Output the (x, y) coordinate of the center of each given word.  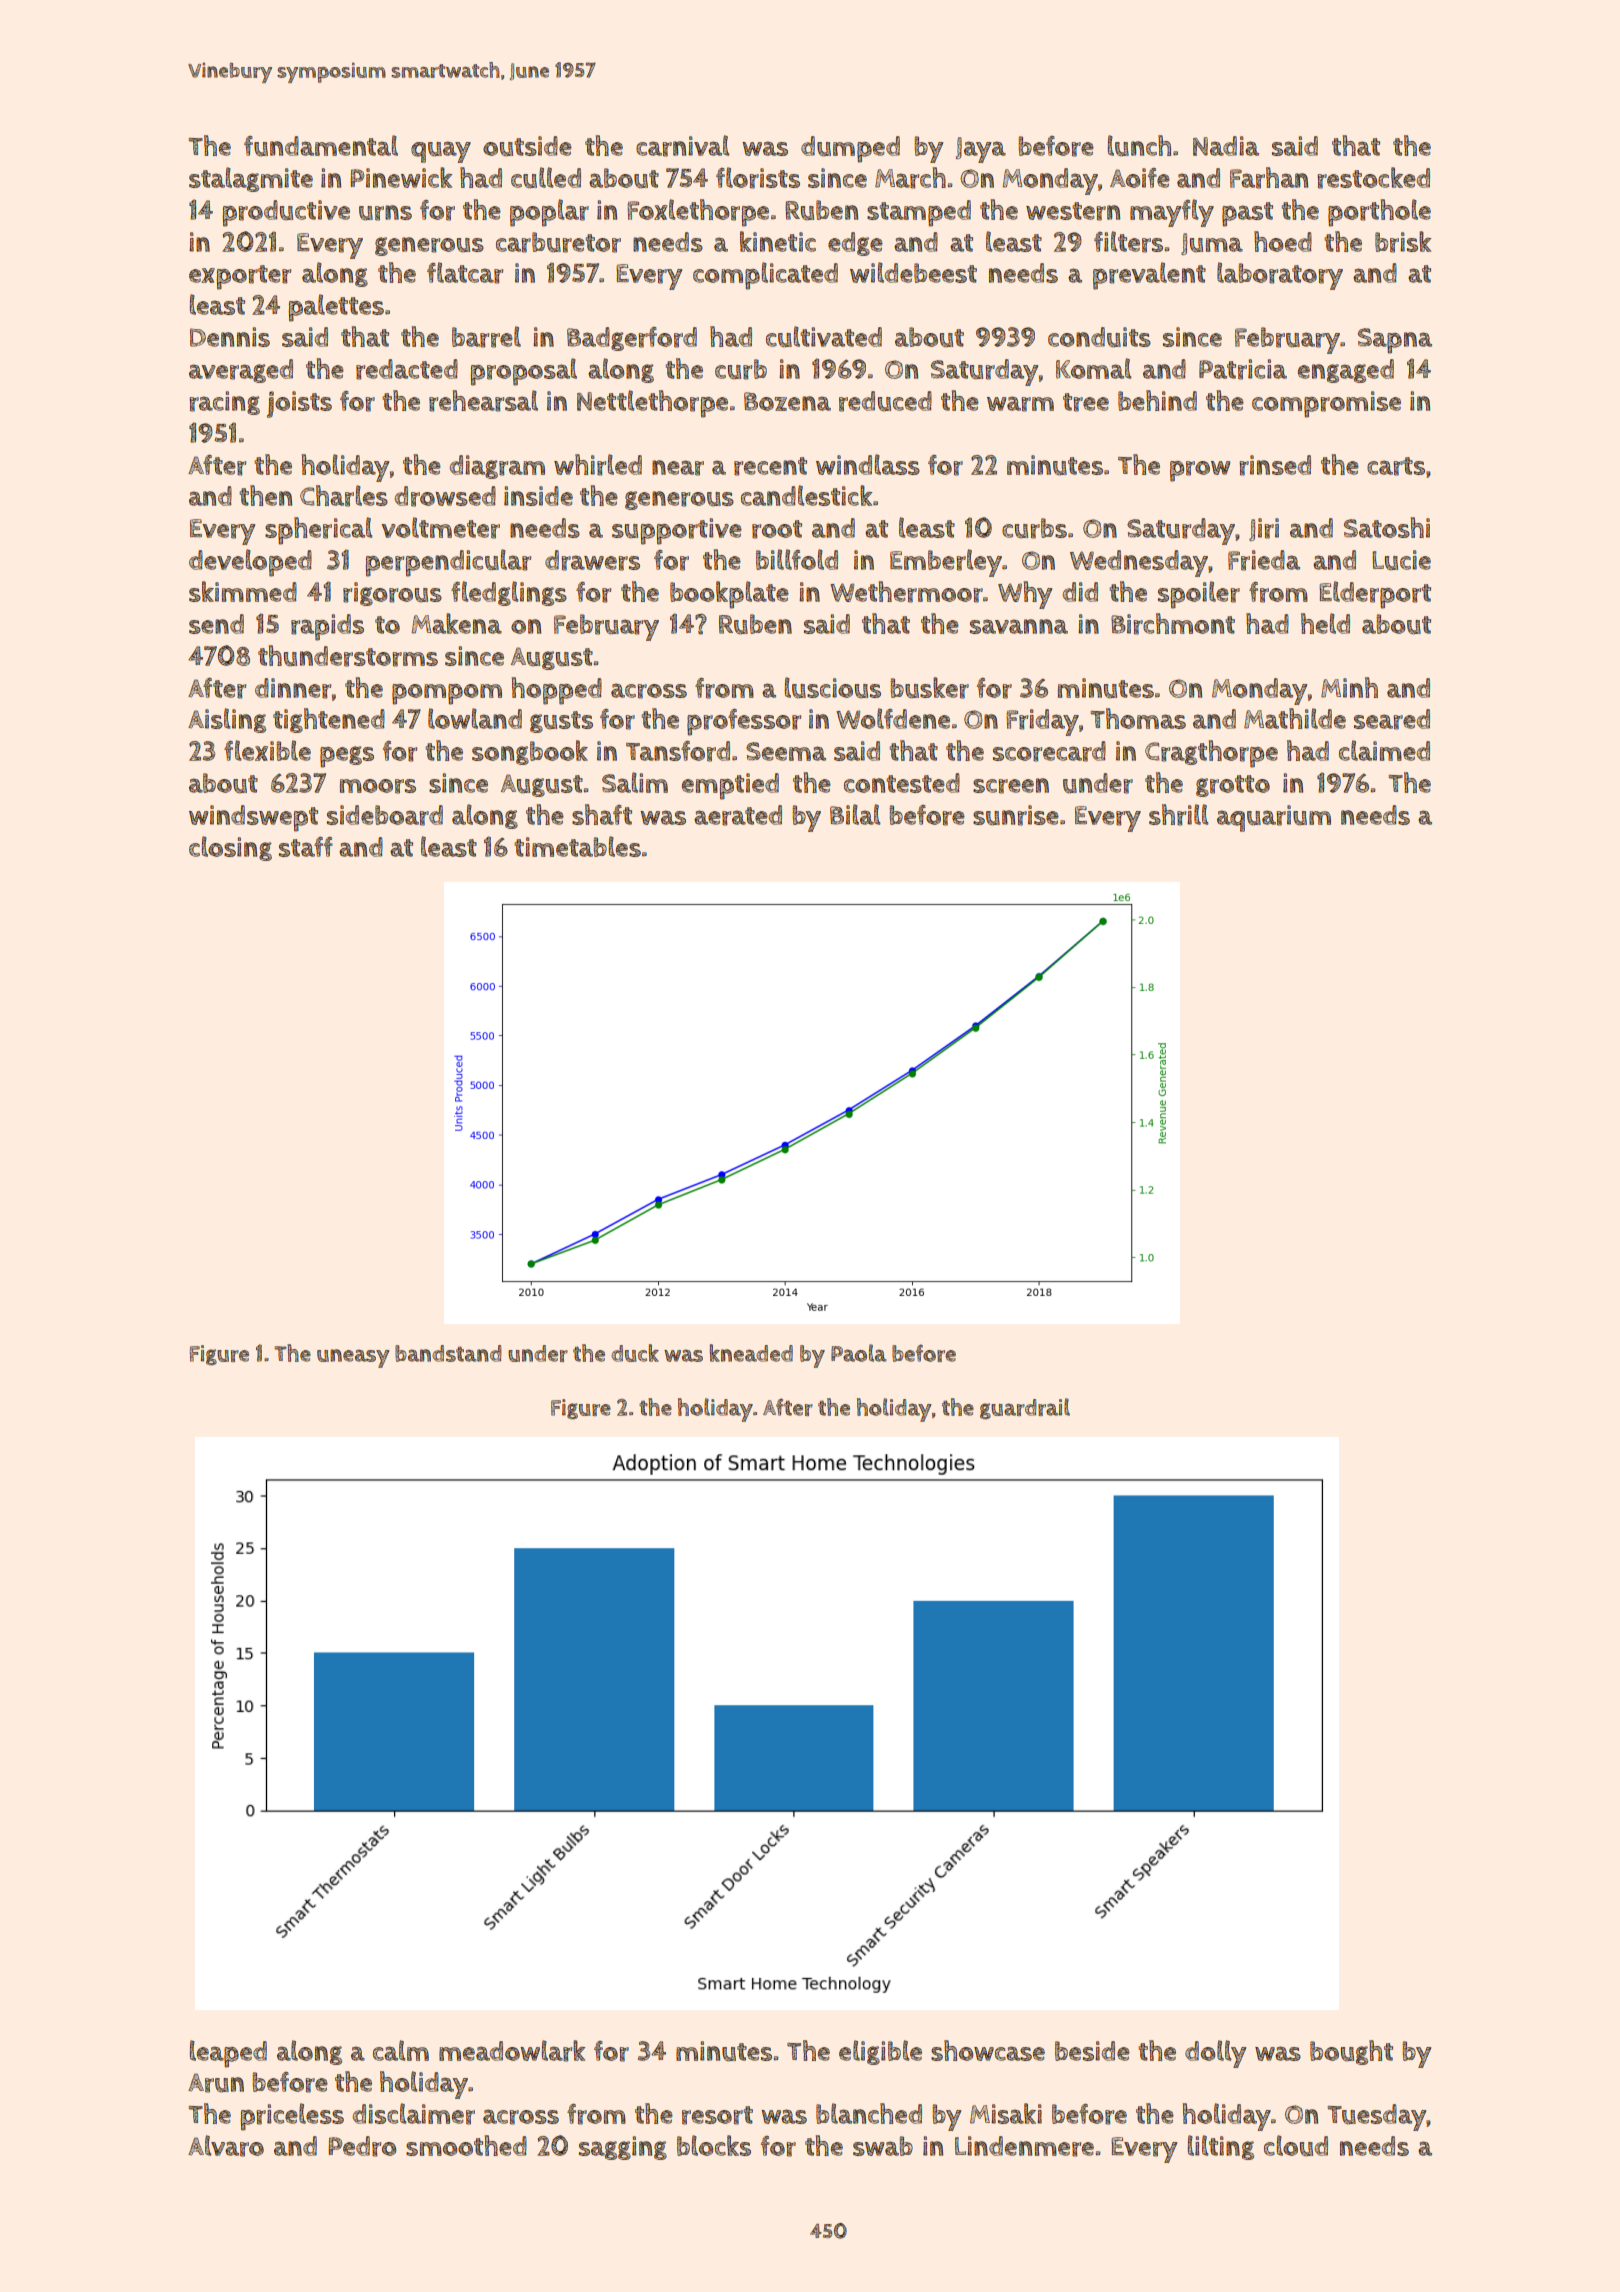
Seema (786, 751)
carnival (682, 146)
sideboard (385, 815)
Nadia (1226, 146)
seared (1392, 719)
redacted (407, 369)
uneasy (353, 1358)
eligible (880, 2052)
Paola (859, 1353)
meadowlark (512, 2051)
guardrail (1025, 1408)
